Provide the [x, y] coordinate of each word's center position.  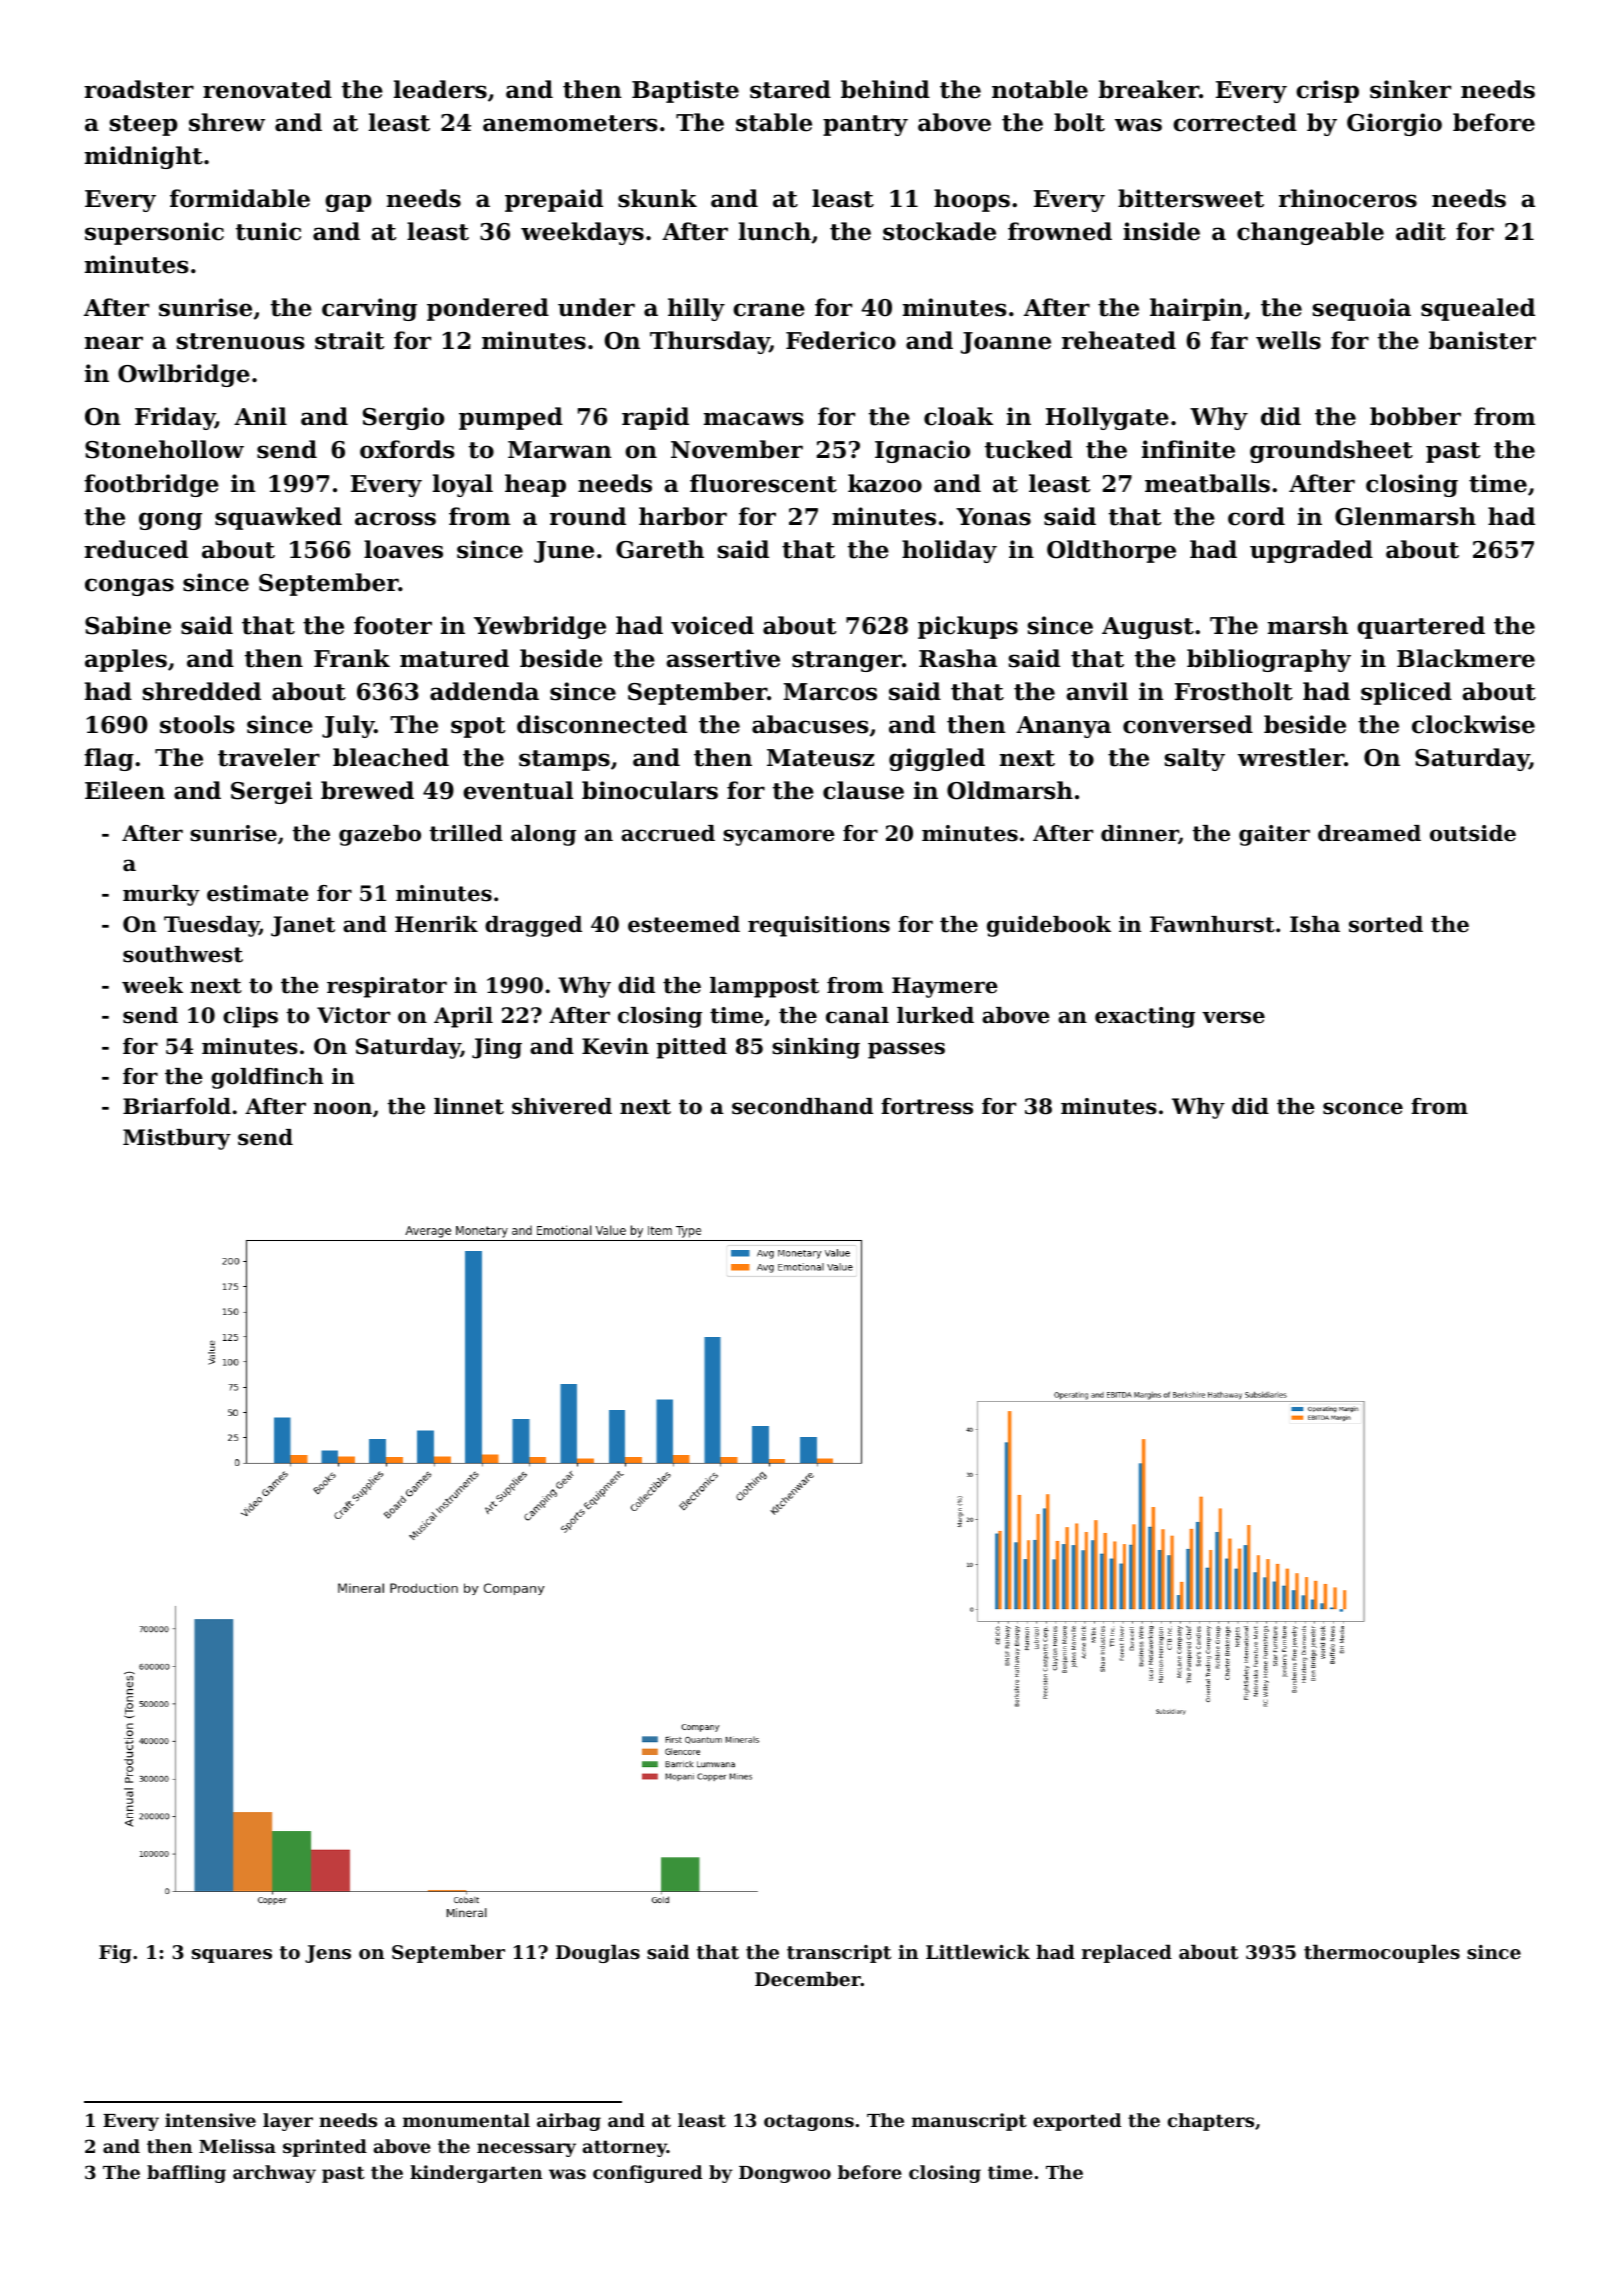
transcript [839, 1954]
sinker [1410, 89]
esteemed [684, 924]
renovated [267, 89]
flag [109, 759]
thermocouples [1382, 1953]
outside [1473, 833]
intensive [210, 2120]
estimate [258, 893]
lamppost [764, 987]
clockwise [1473, 724]
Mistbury [177, 1139]
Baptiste [685, 91]
